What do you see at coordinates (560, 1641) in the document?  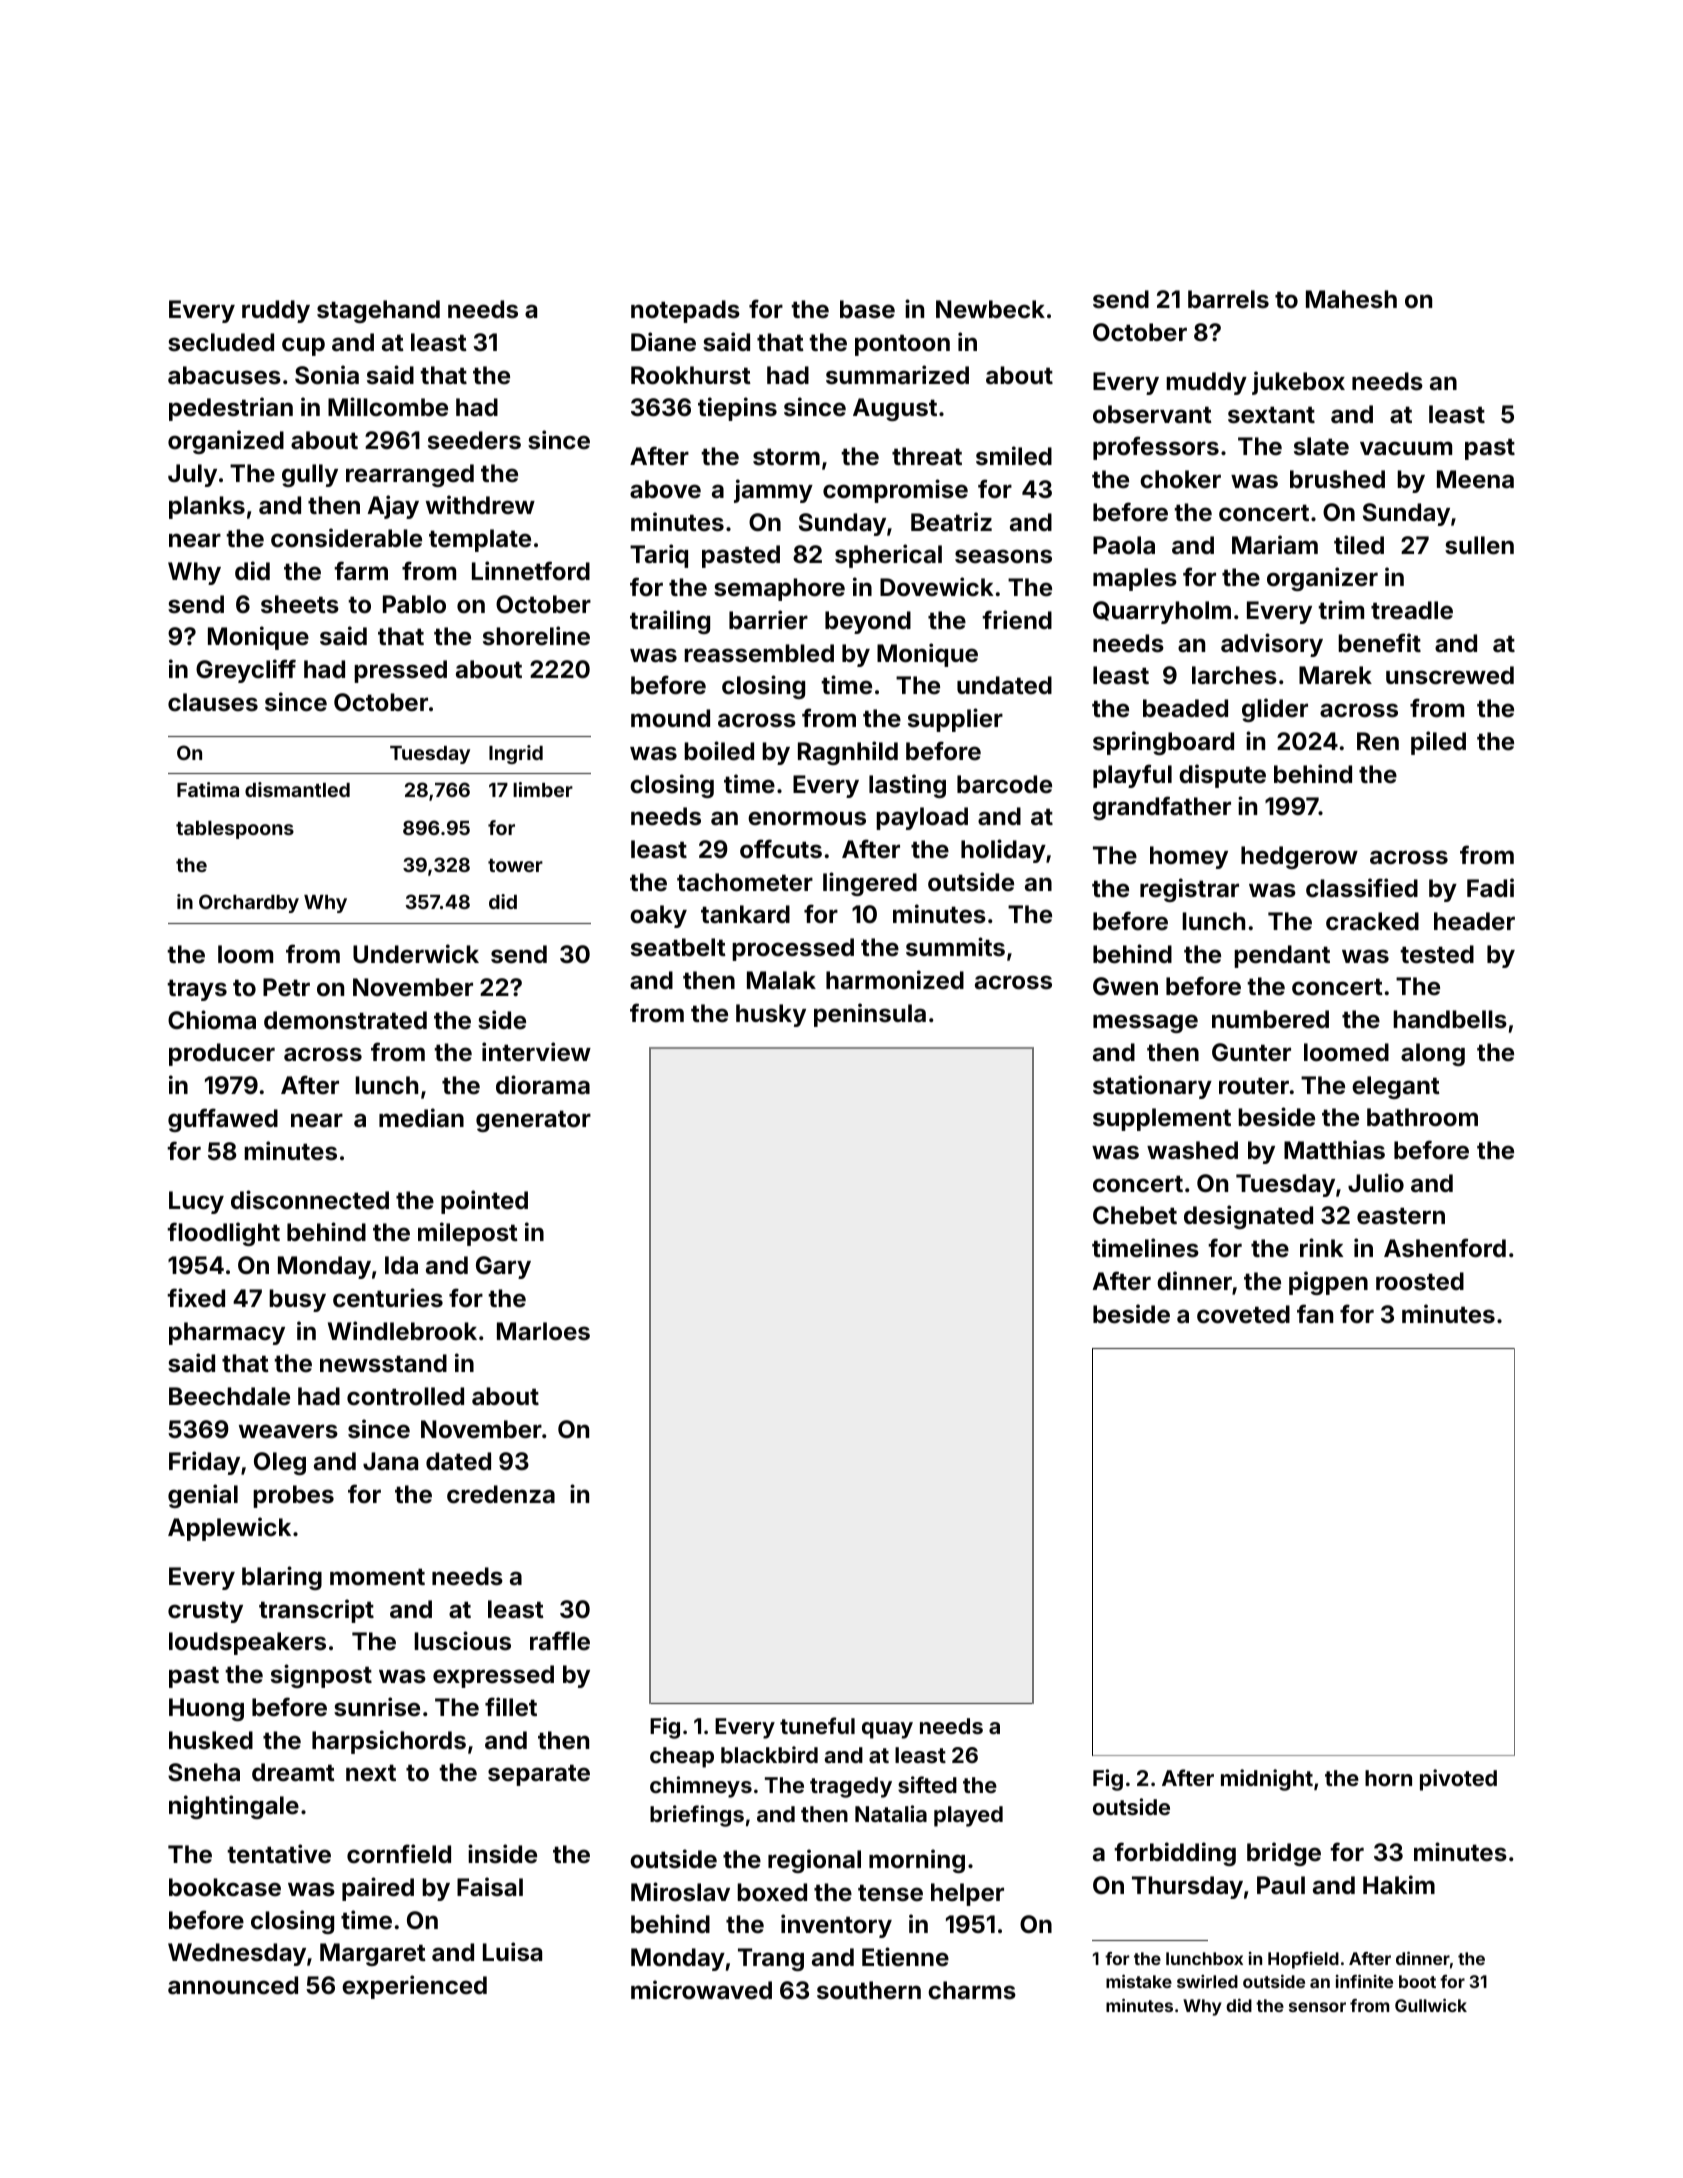 I see `raffle` at bounding box center [560, 1641].
